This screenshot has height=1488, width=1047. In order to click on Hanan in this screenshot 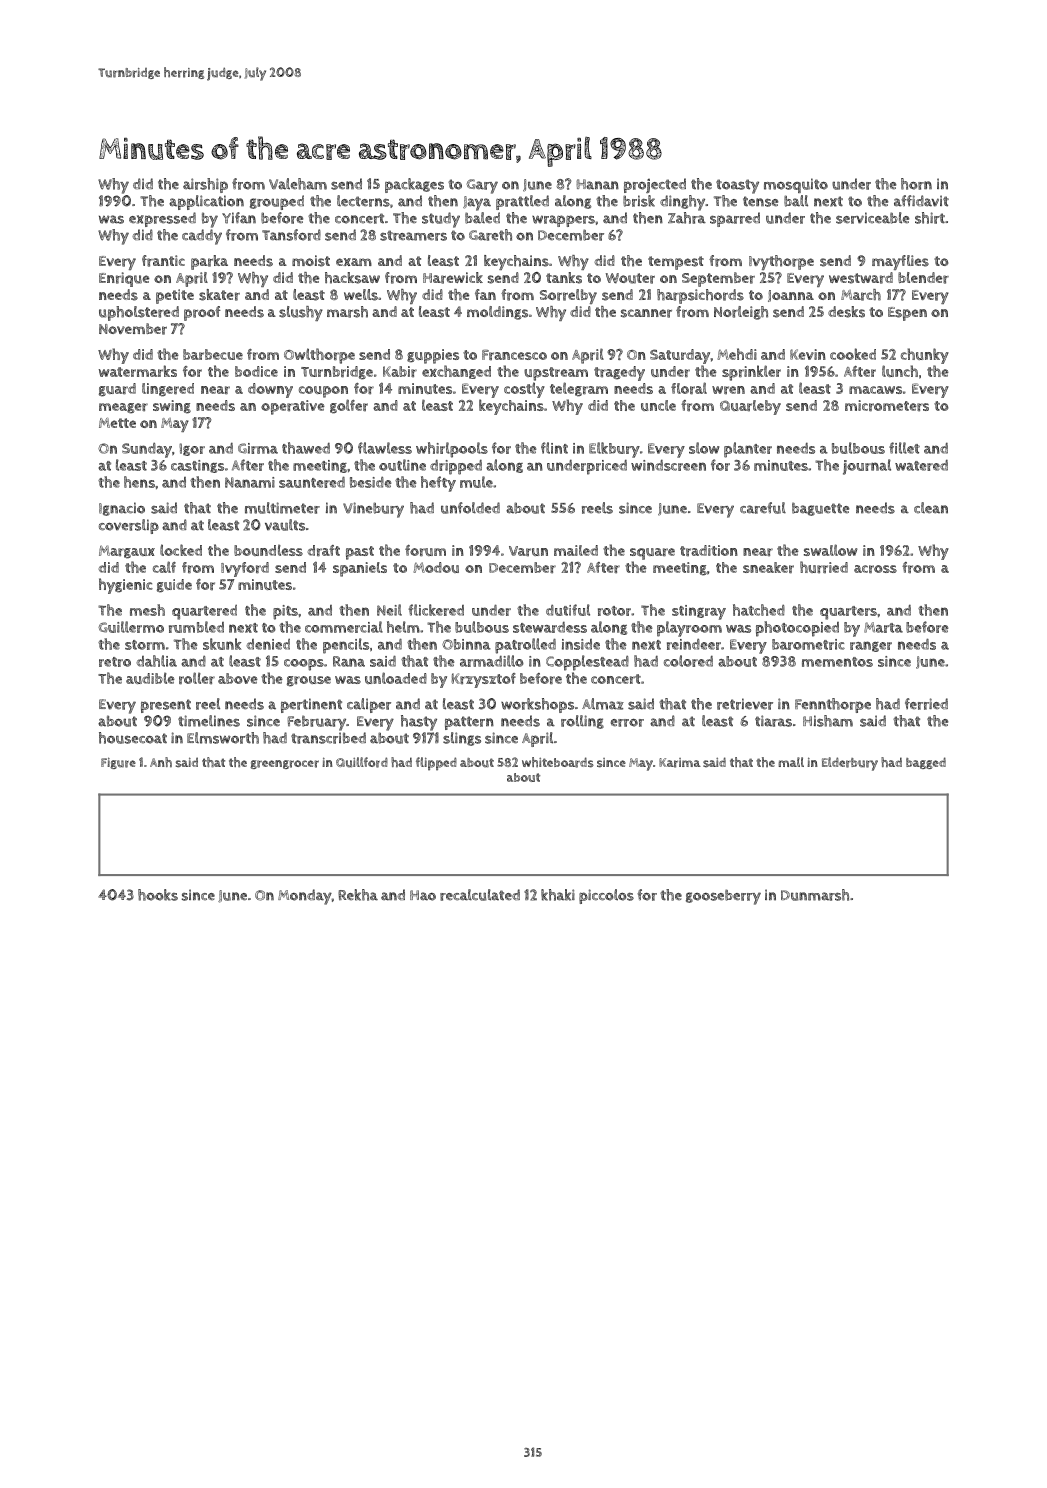, I will do `click(597, 184)`.
